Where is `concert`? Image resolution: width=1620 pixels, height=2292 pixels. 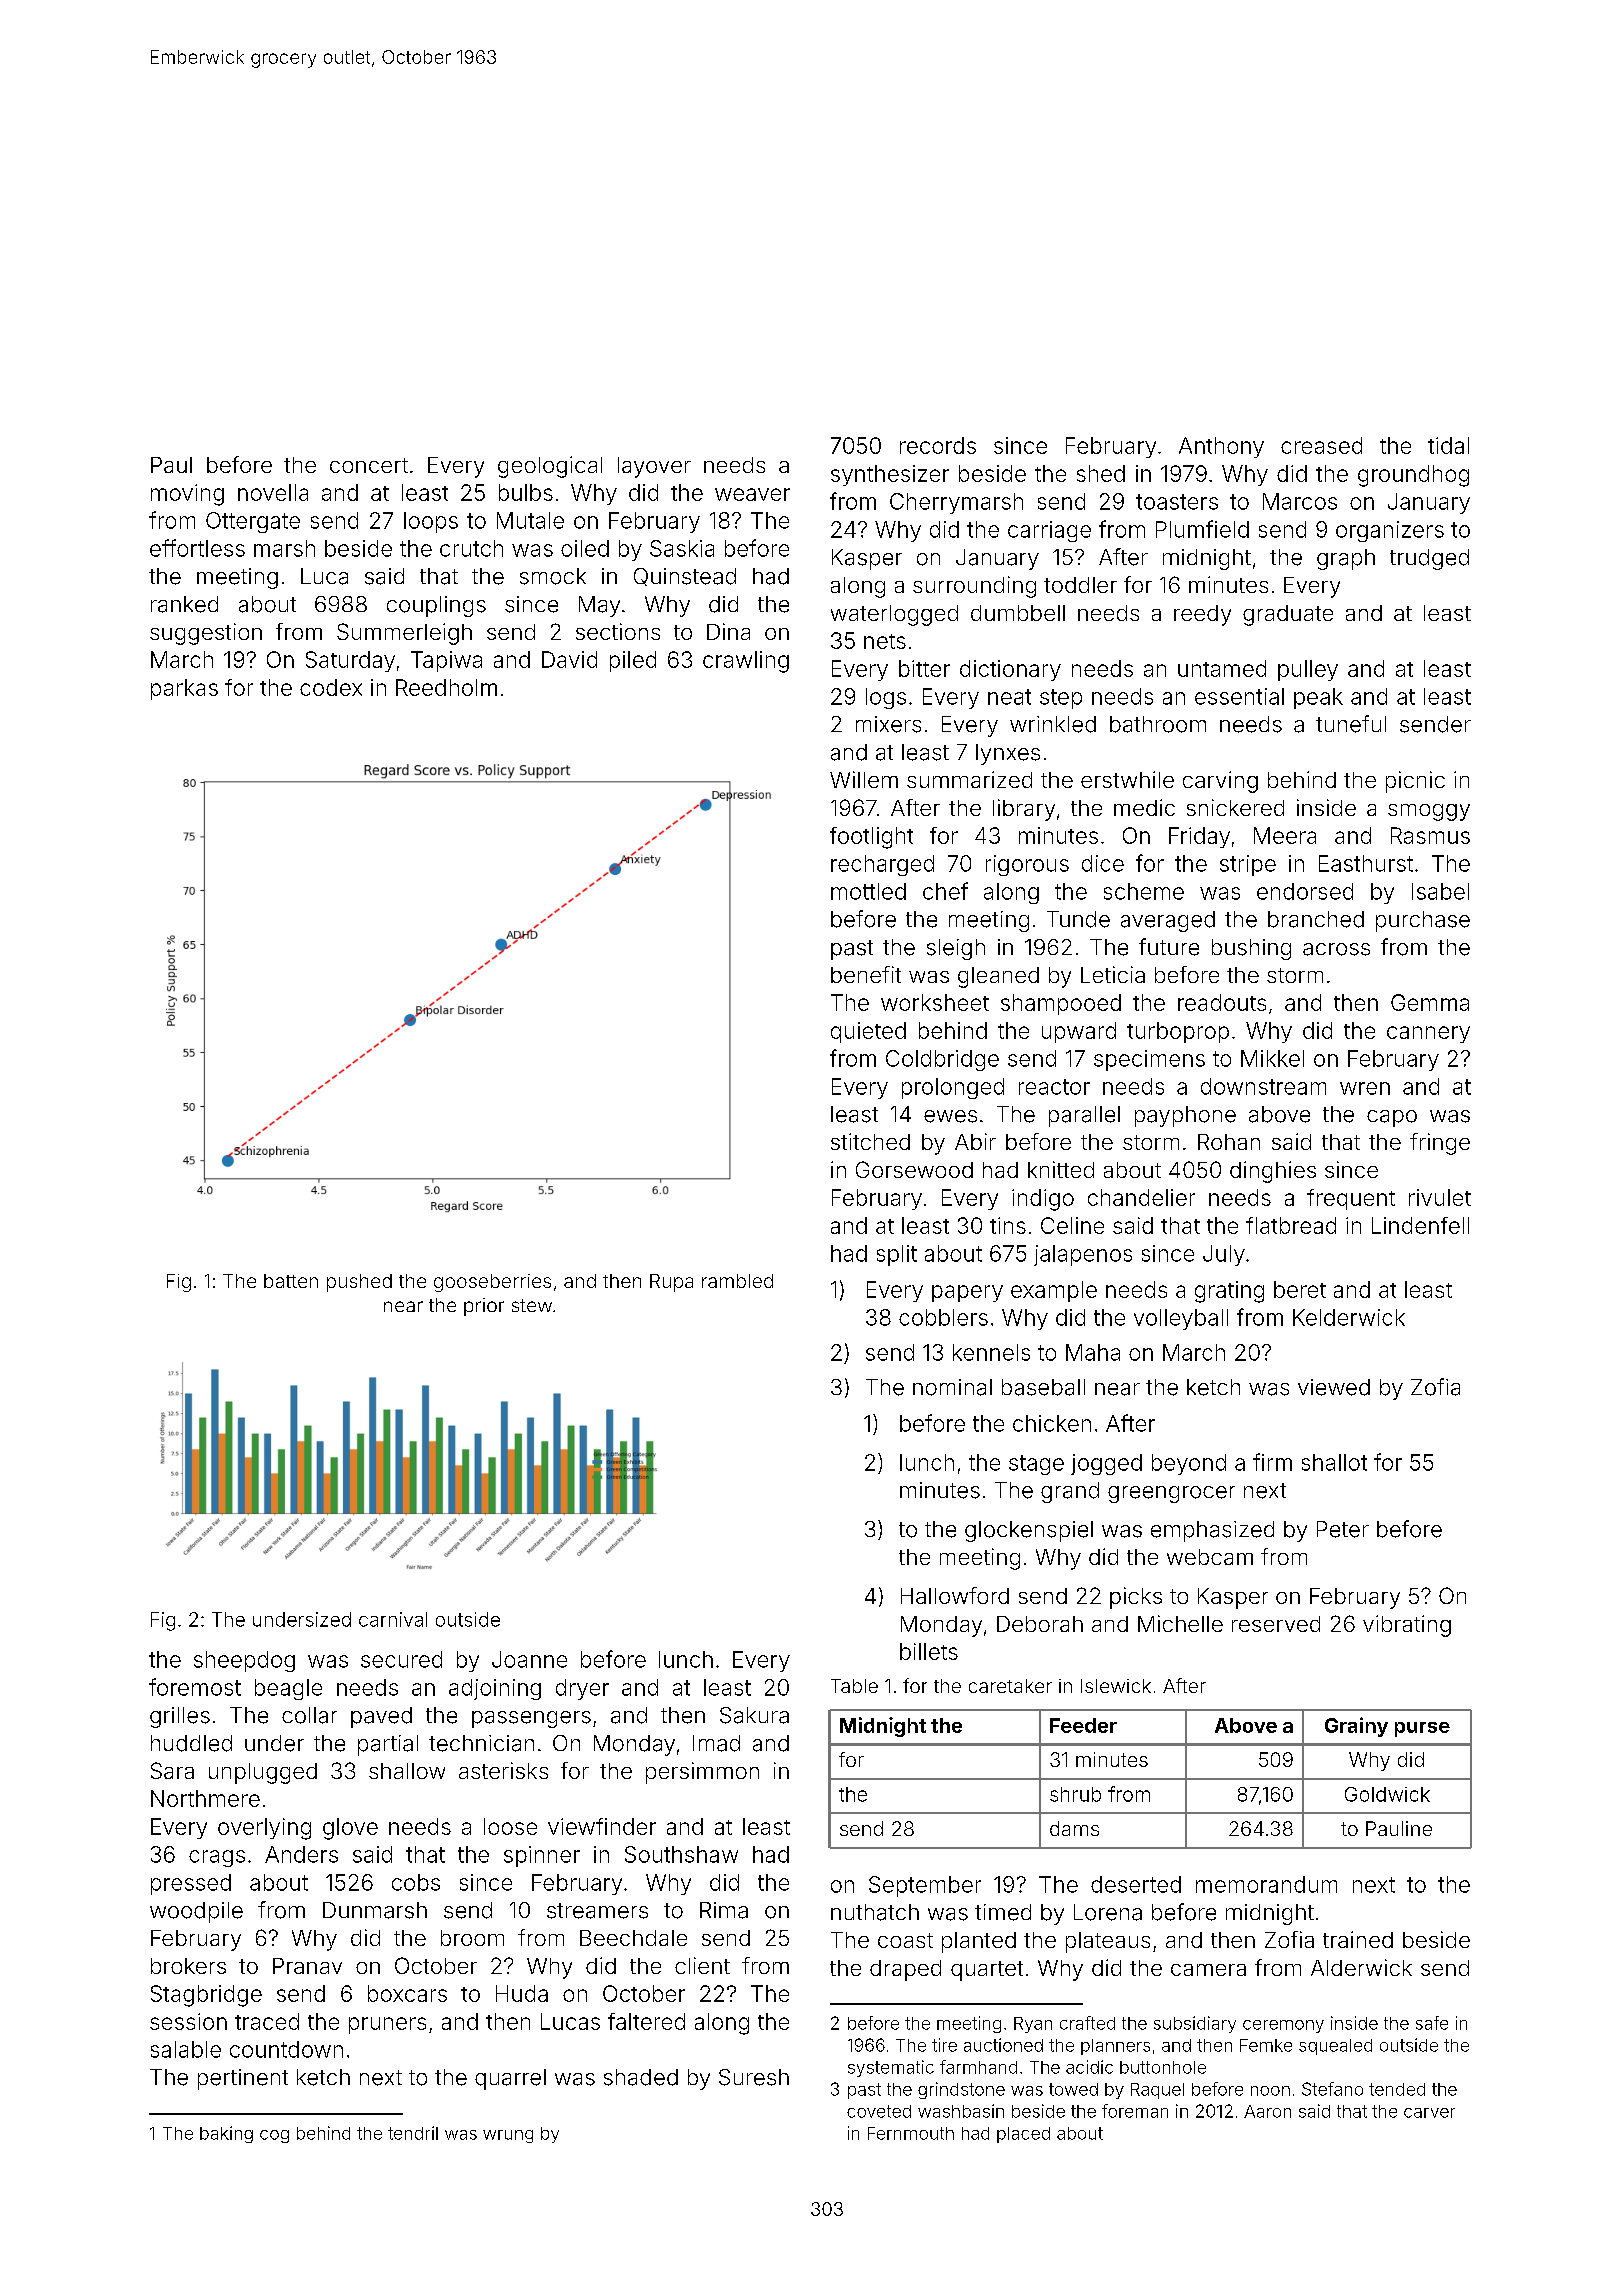 concert is located at coordinates (369, 465).
